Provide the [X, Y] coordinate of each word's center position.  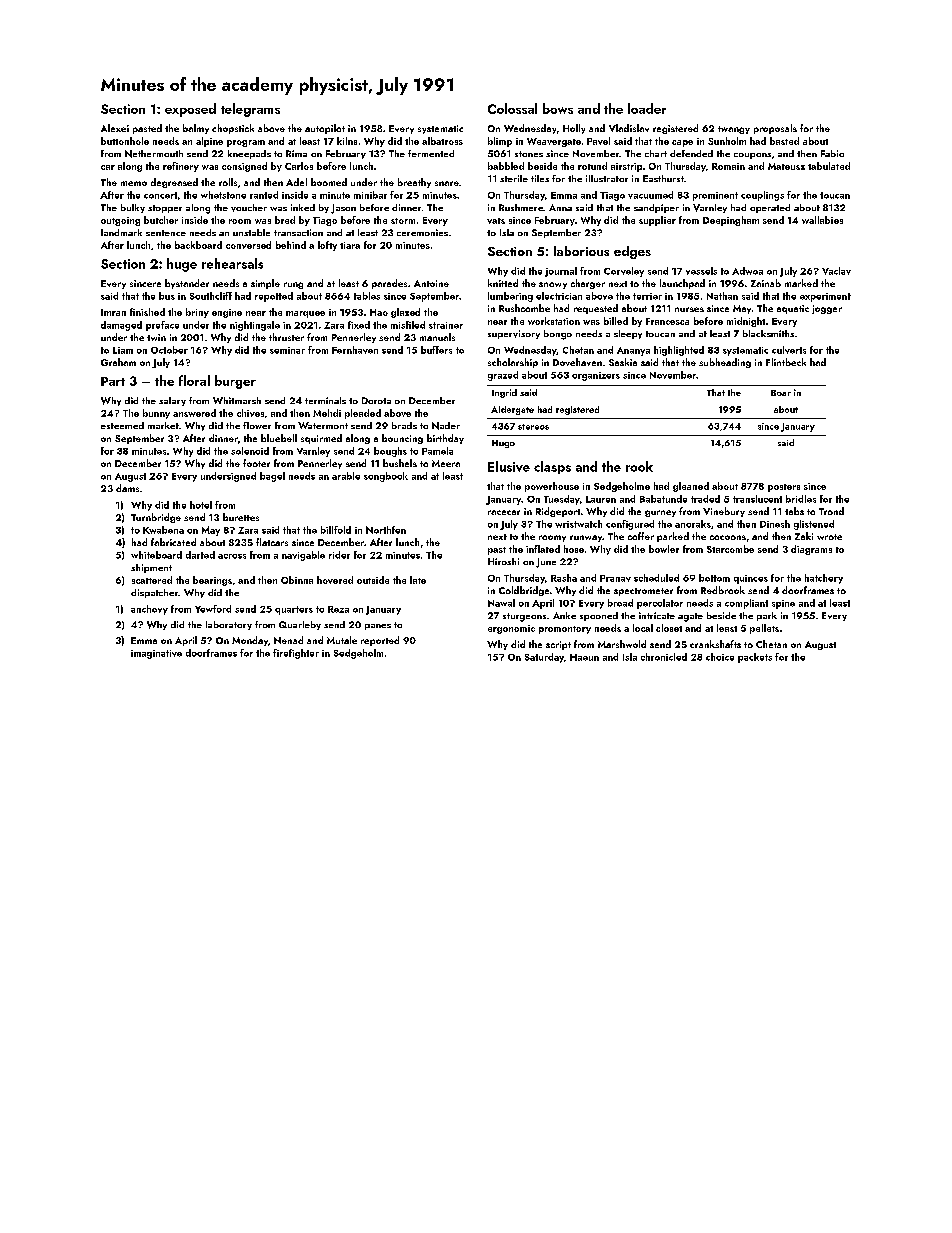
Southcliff [211, 296]
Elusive [509, 466]
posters [784, 488]
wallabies [822, 220]
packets [755, 658]
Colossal [512, 108]
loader [647, 108]
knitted [503, 283]
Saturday [544, 658]
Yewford [213, 609]
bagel [272, 477]
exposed [190, 110]
